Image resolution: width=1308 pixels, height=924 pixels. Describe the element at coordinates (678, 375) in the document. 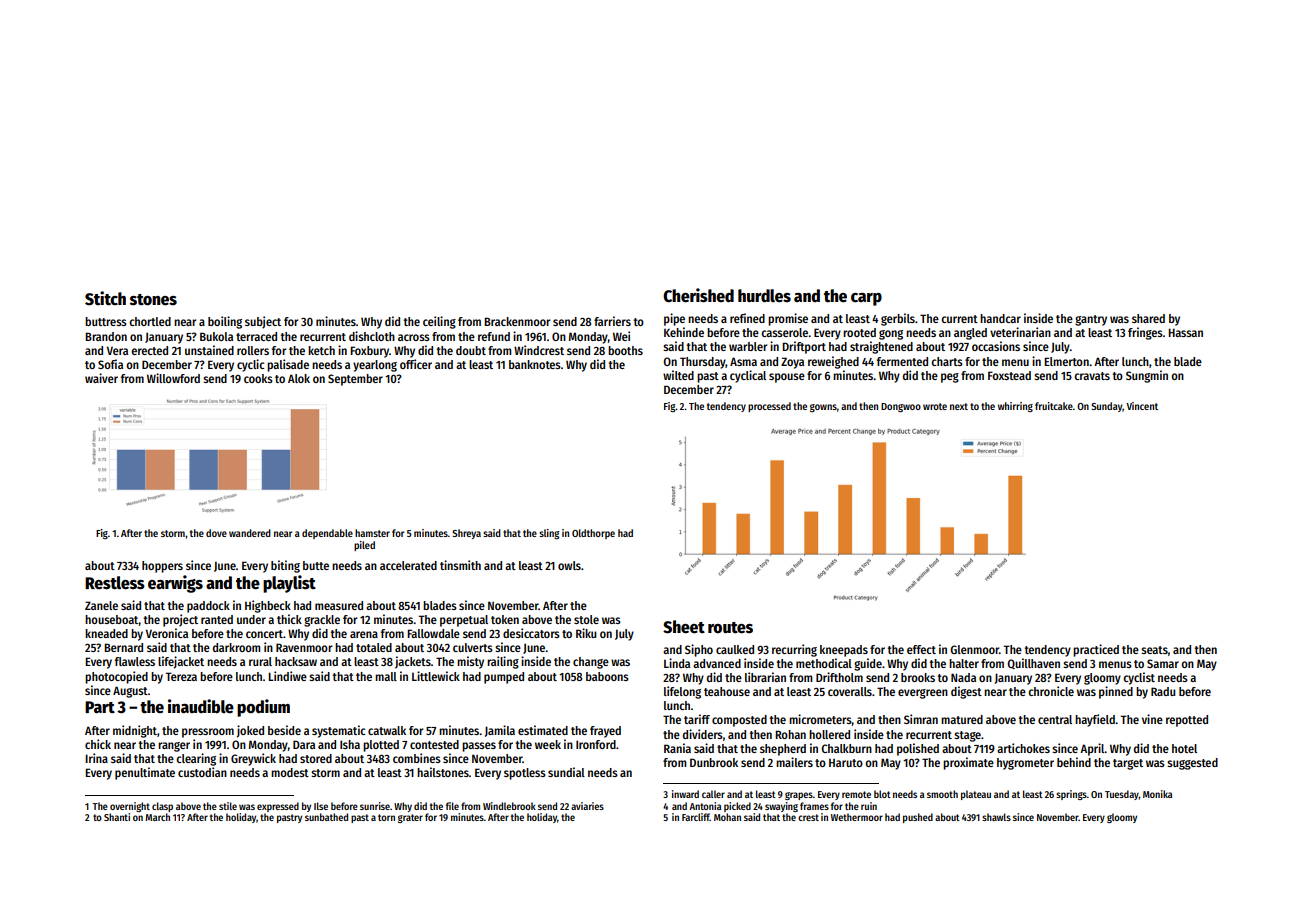

I see `wilted` at that location.
